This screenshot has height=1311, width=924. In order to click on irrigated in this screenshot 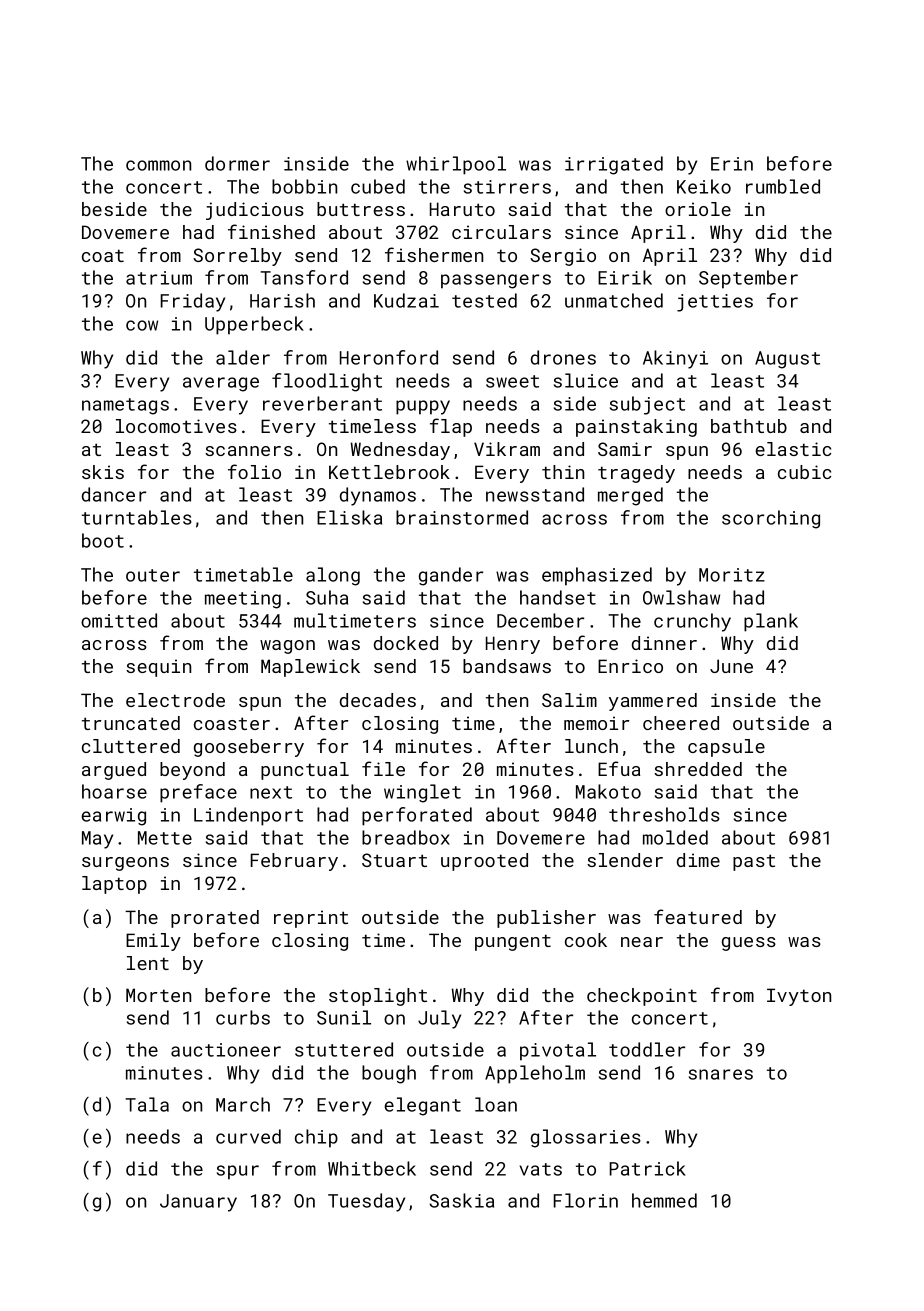, I will do `click(614, 165)`.
